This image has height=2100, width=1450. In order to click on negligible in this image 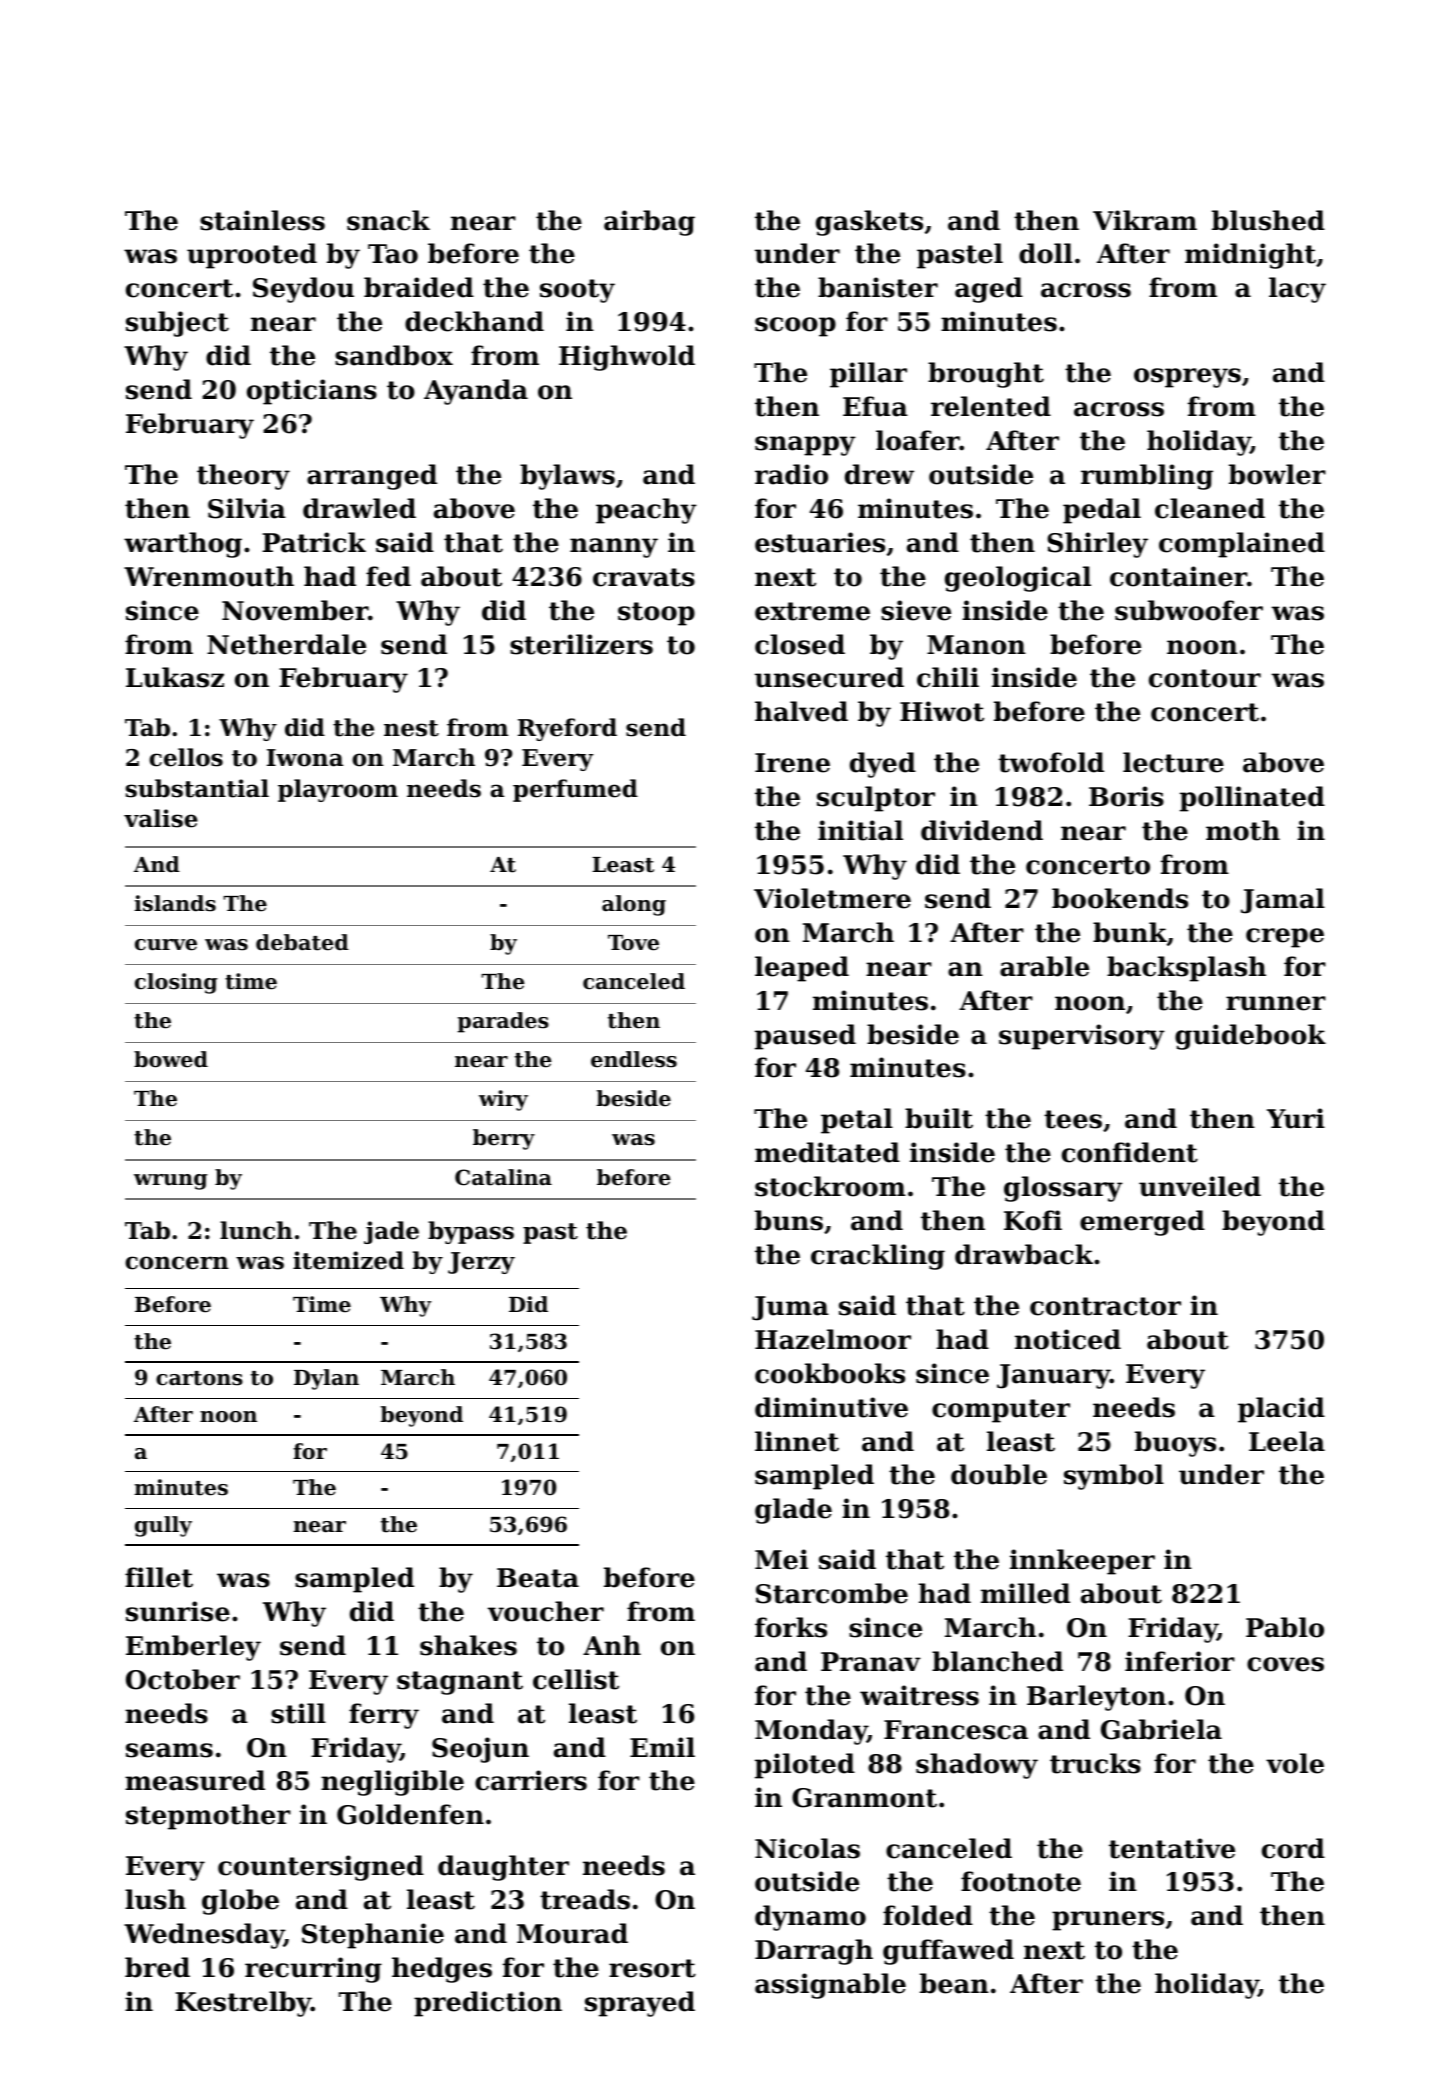, I will do `click(392, 1783)`.
